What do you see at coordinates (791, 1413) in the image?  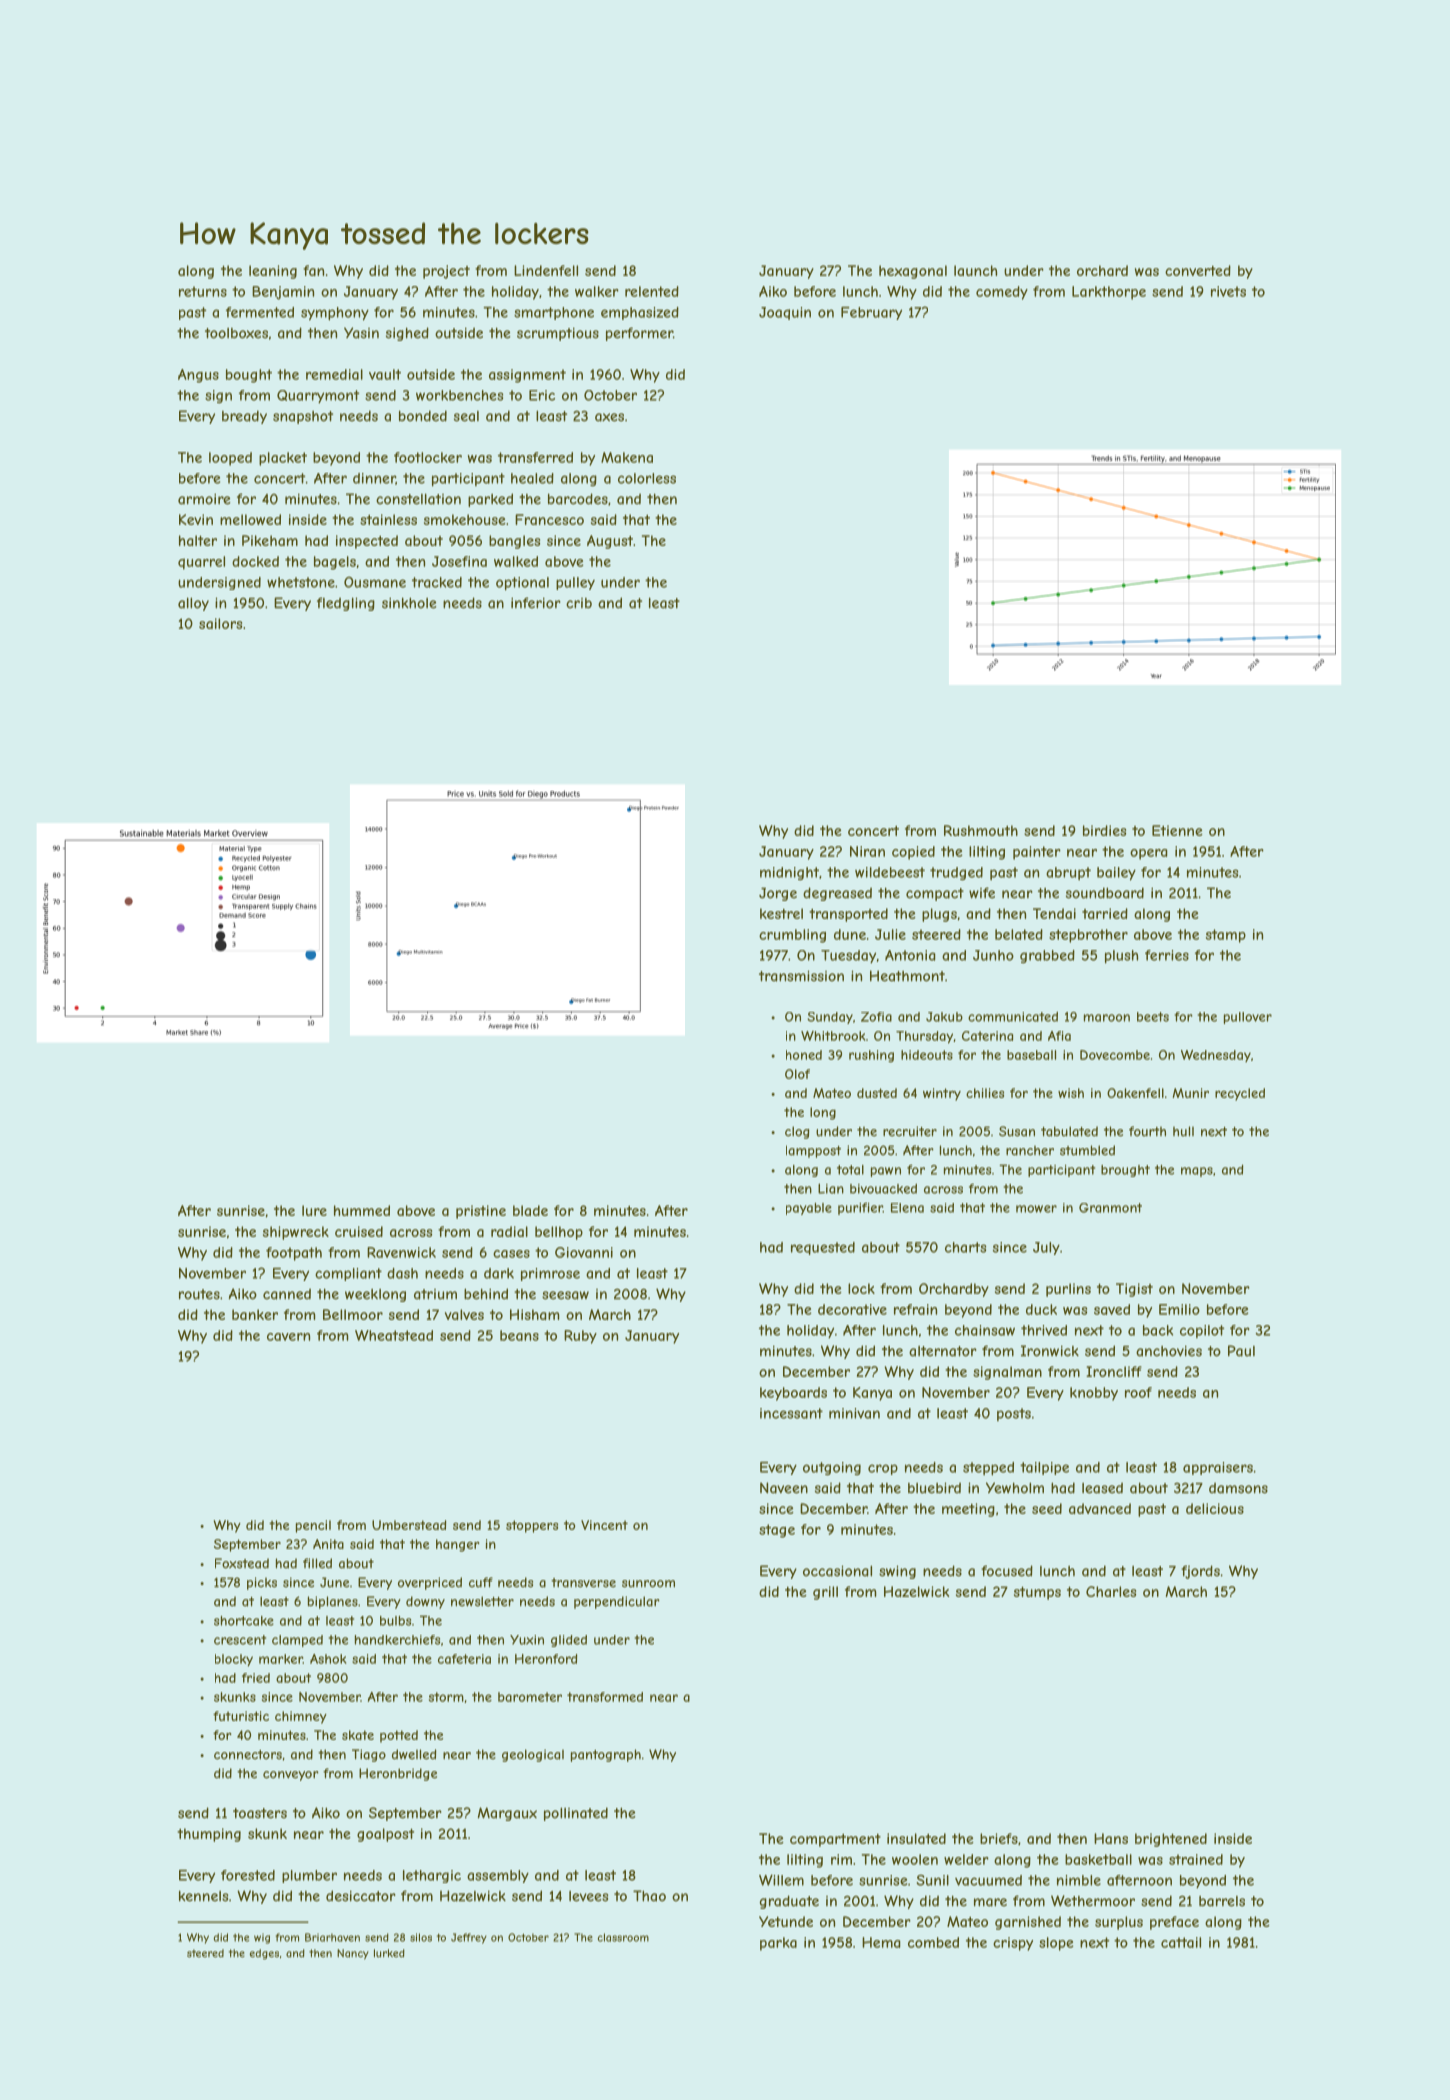 I see `incessant` at bounding box center [791, 1413].
